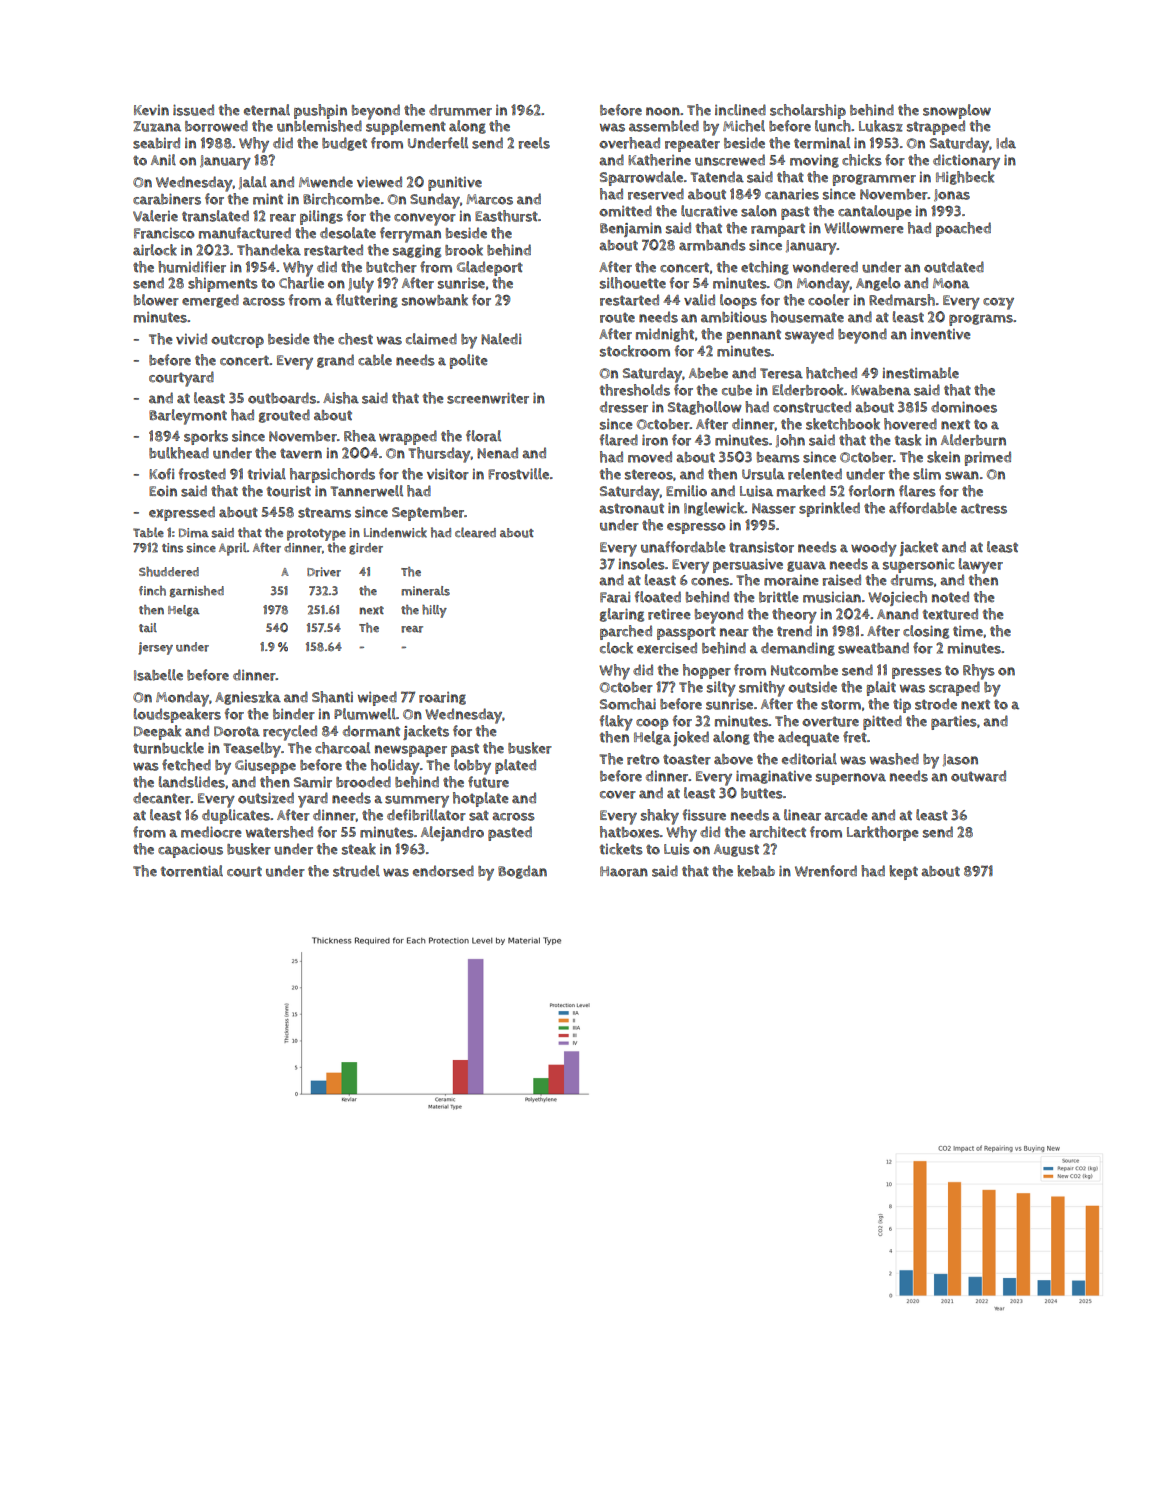  Describe the element at coordinates (162, 798) in the page. I see `decanter` at that location.
